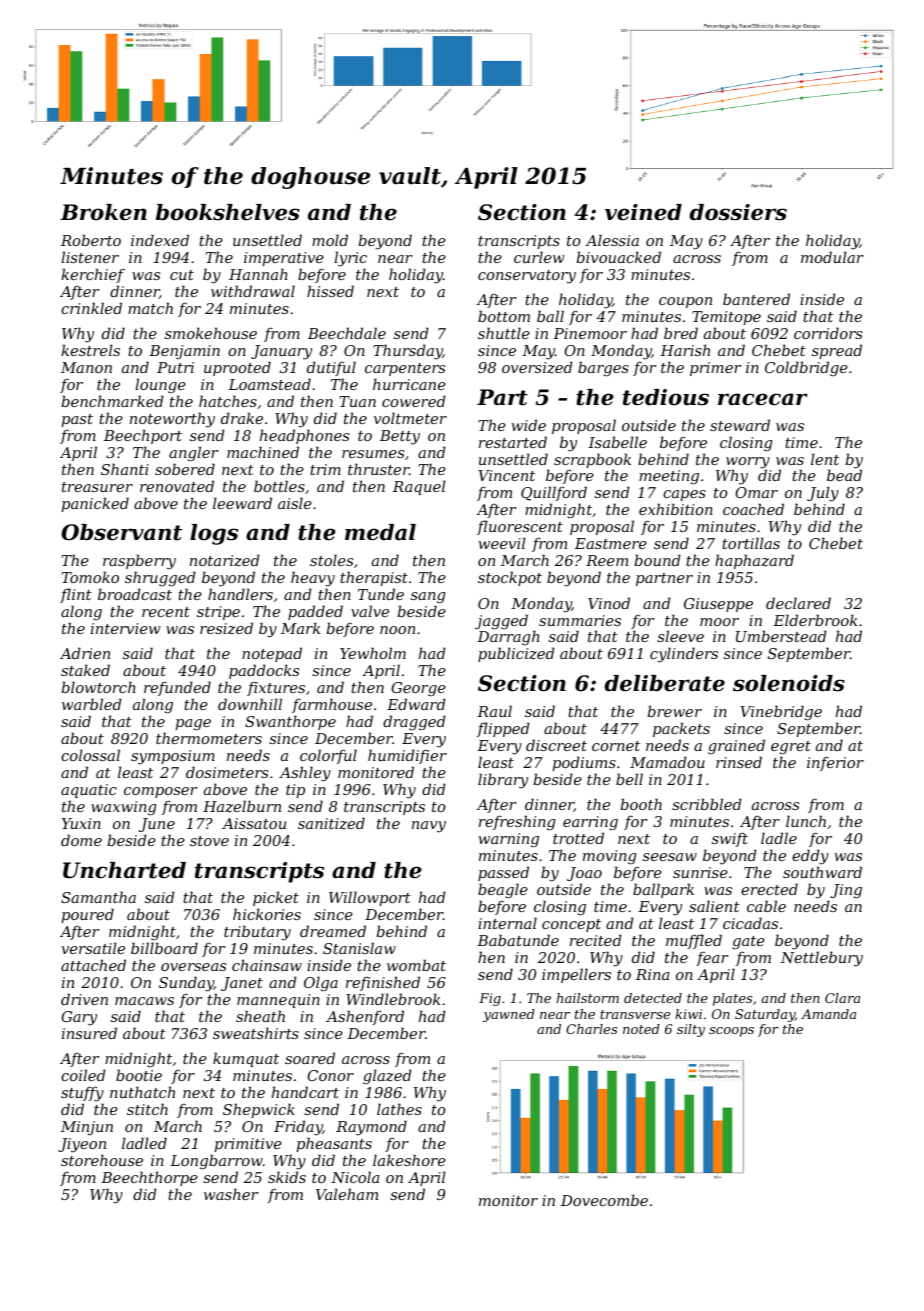 The width and height of the screenshot is (924, 1311). What do you see at coordinates (676, 509) in the screenshot?
I see `exhibition` at bounding box center [676, 509].
